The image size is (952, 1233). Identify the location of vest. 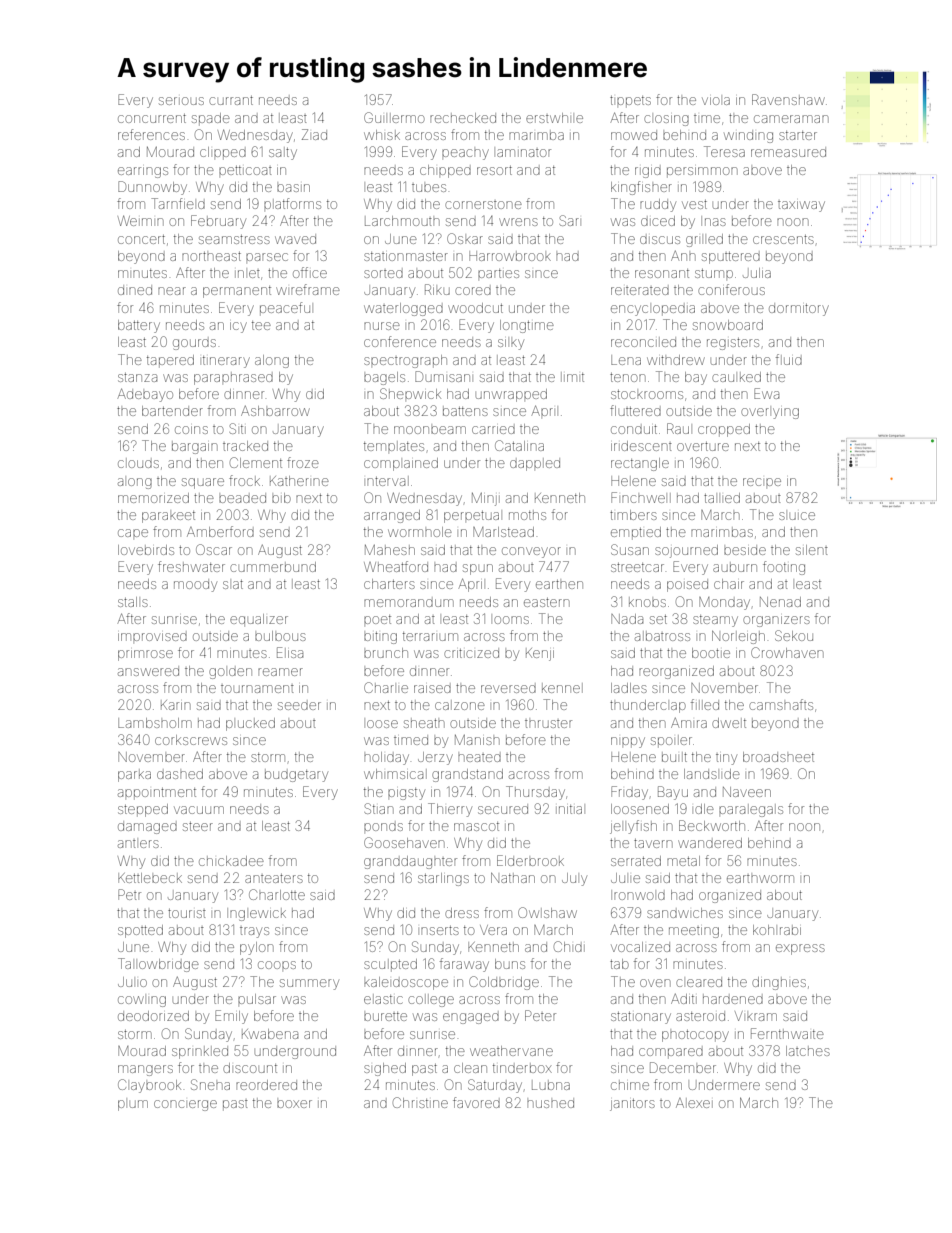
(694, 204).
